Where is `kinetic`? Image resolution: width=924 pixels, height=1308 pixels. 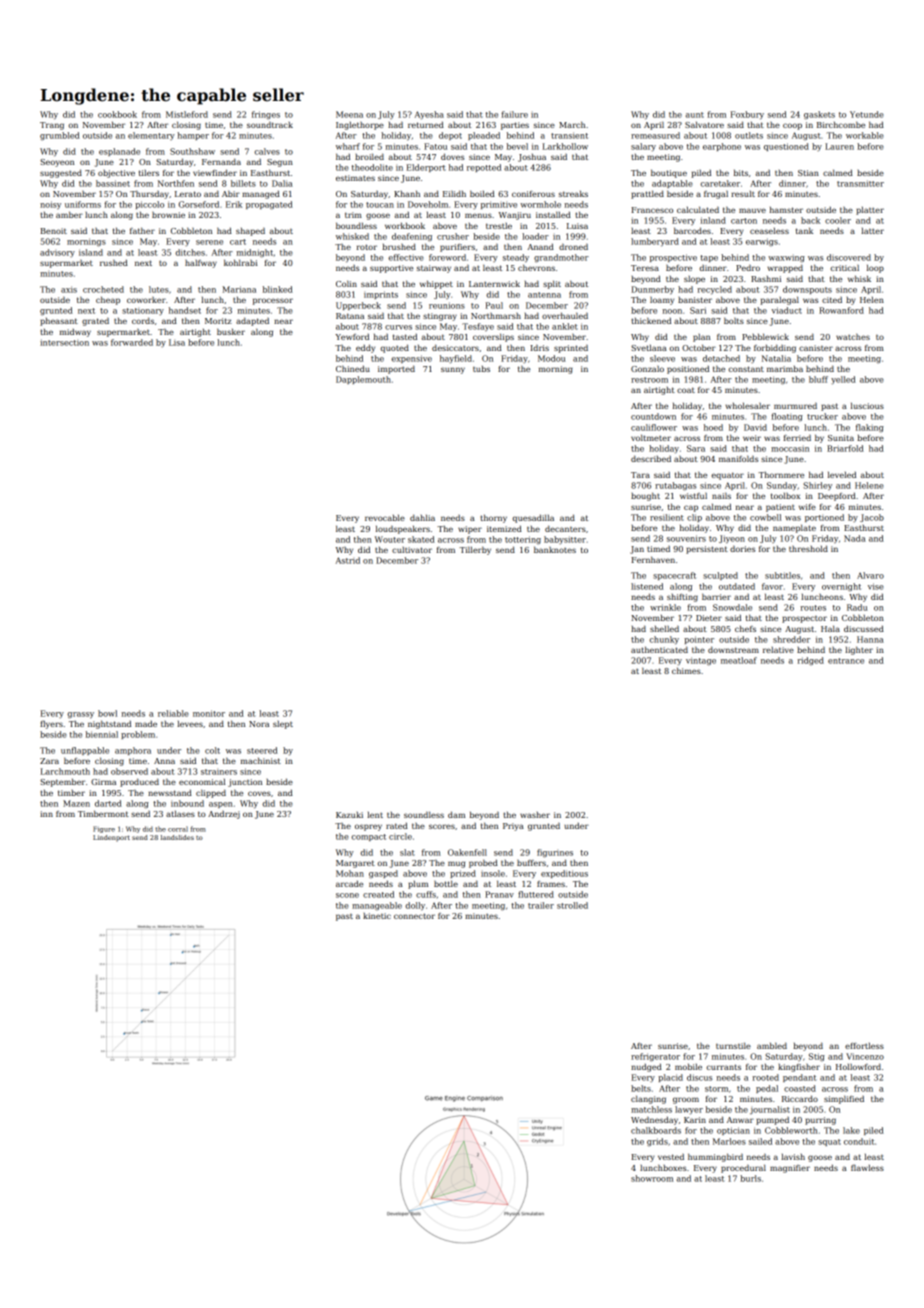 kinetic is located at coordinates (377, 916).
